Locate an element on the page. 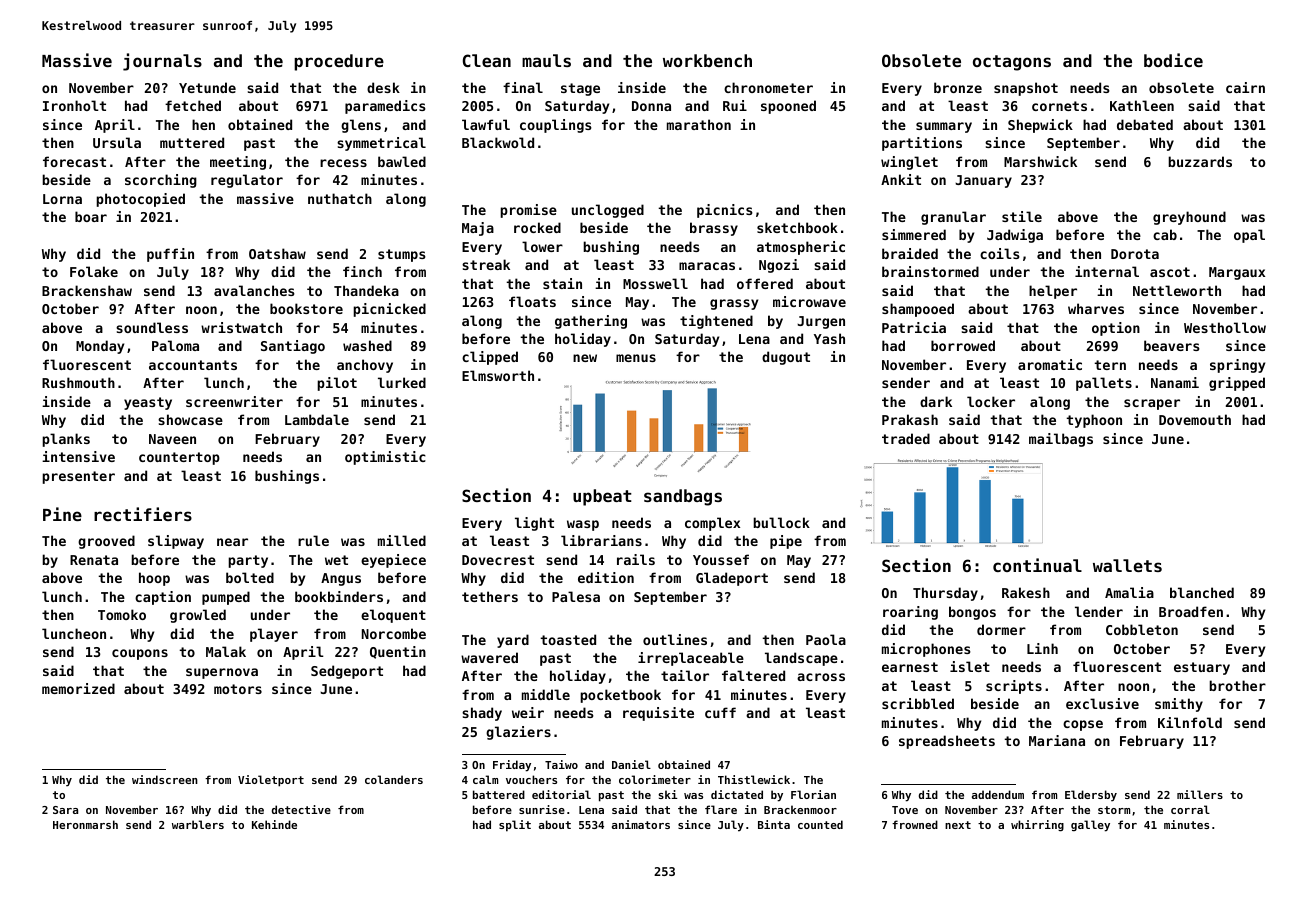  Binta is located at coordinates (774, 824).
